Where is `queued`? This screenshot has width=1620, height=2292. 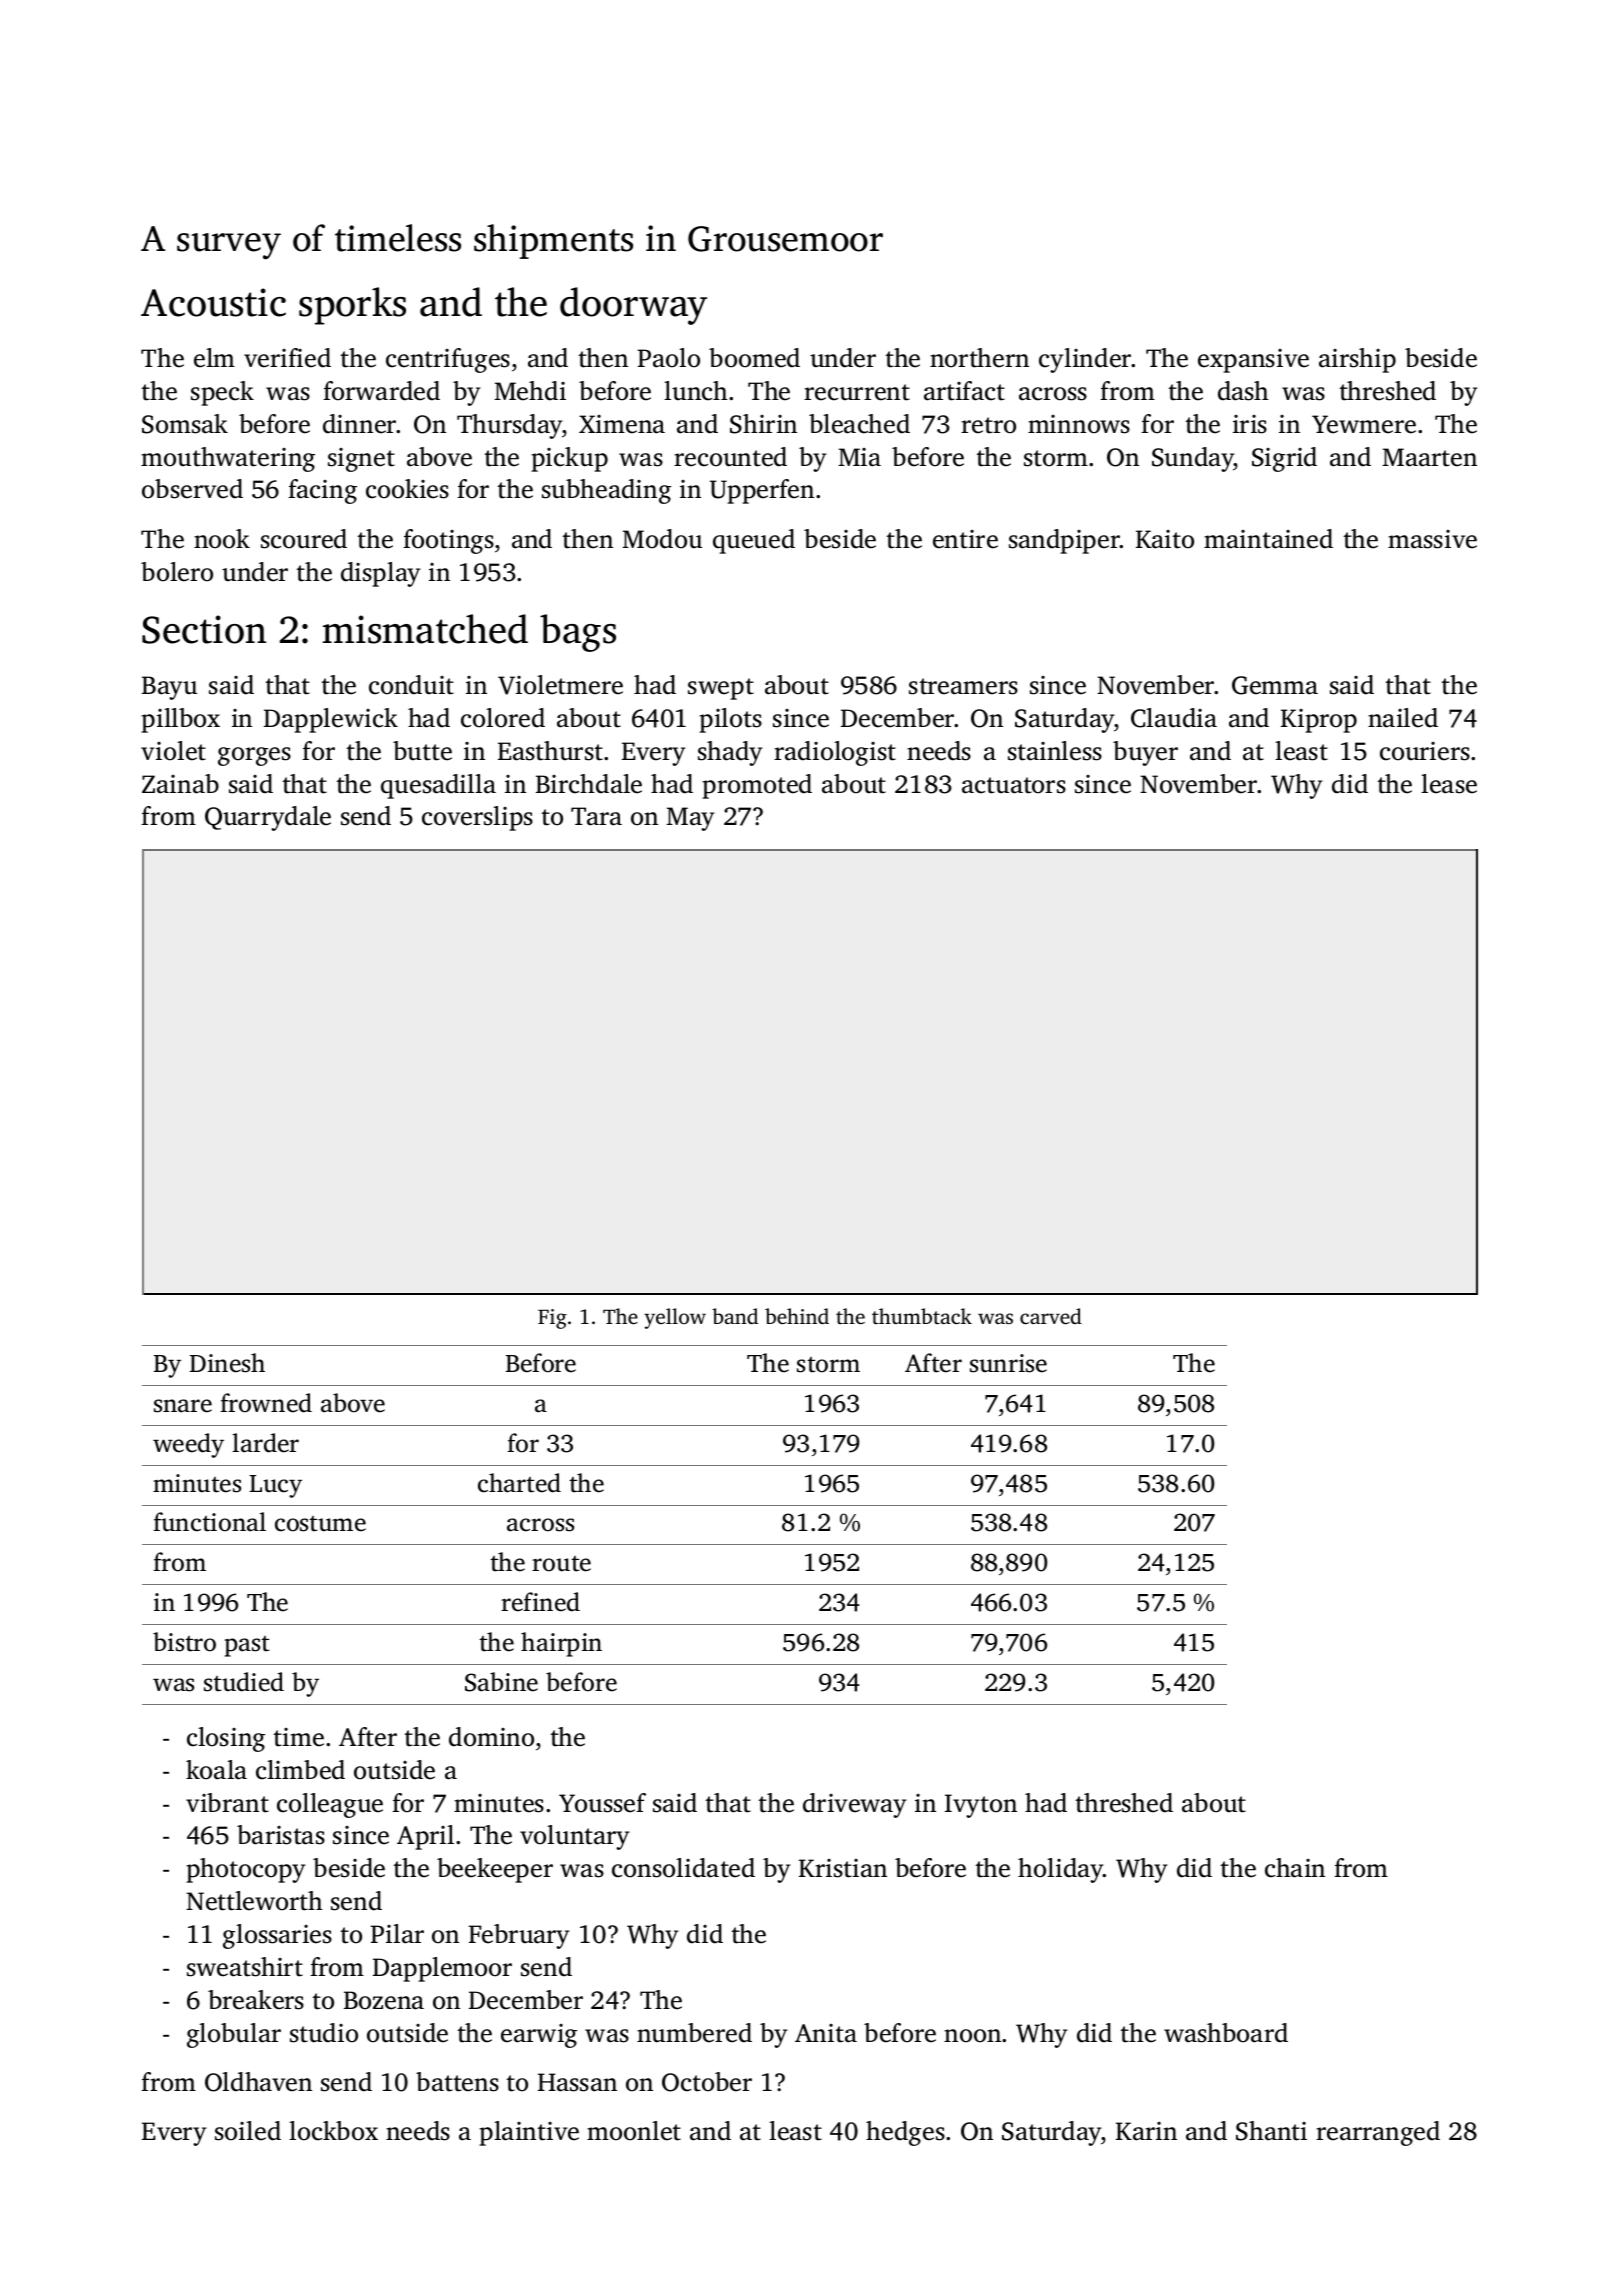
queued is located at coordinates (754, 541).
